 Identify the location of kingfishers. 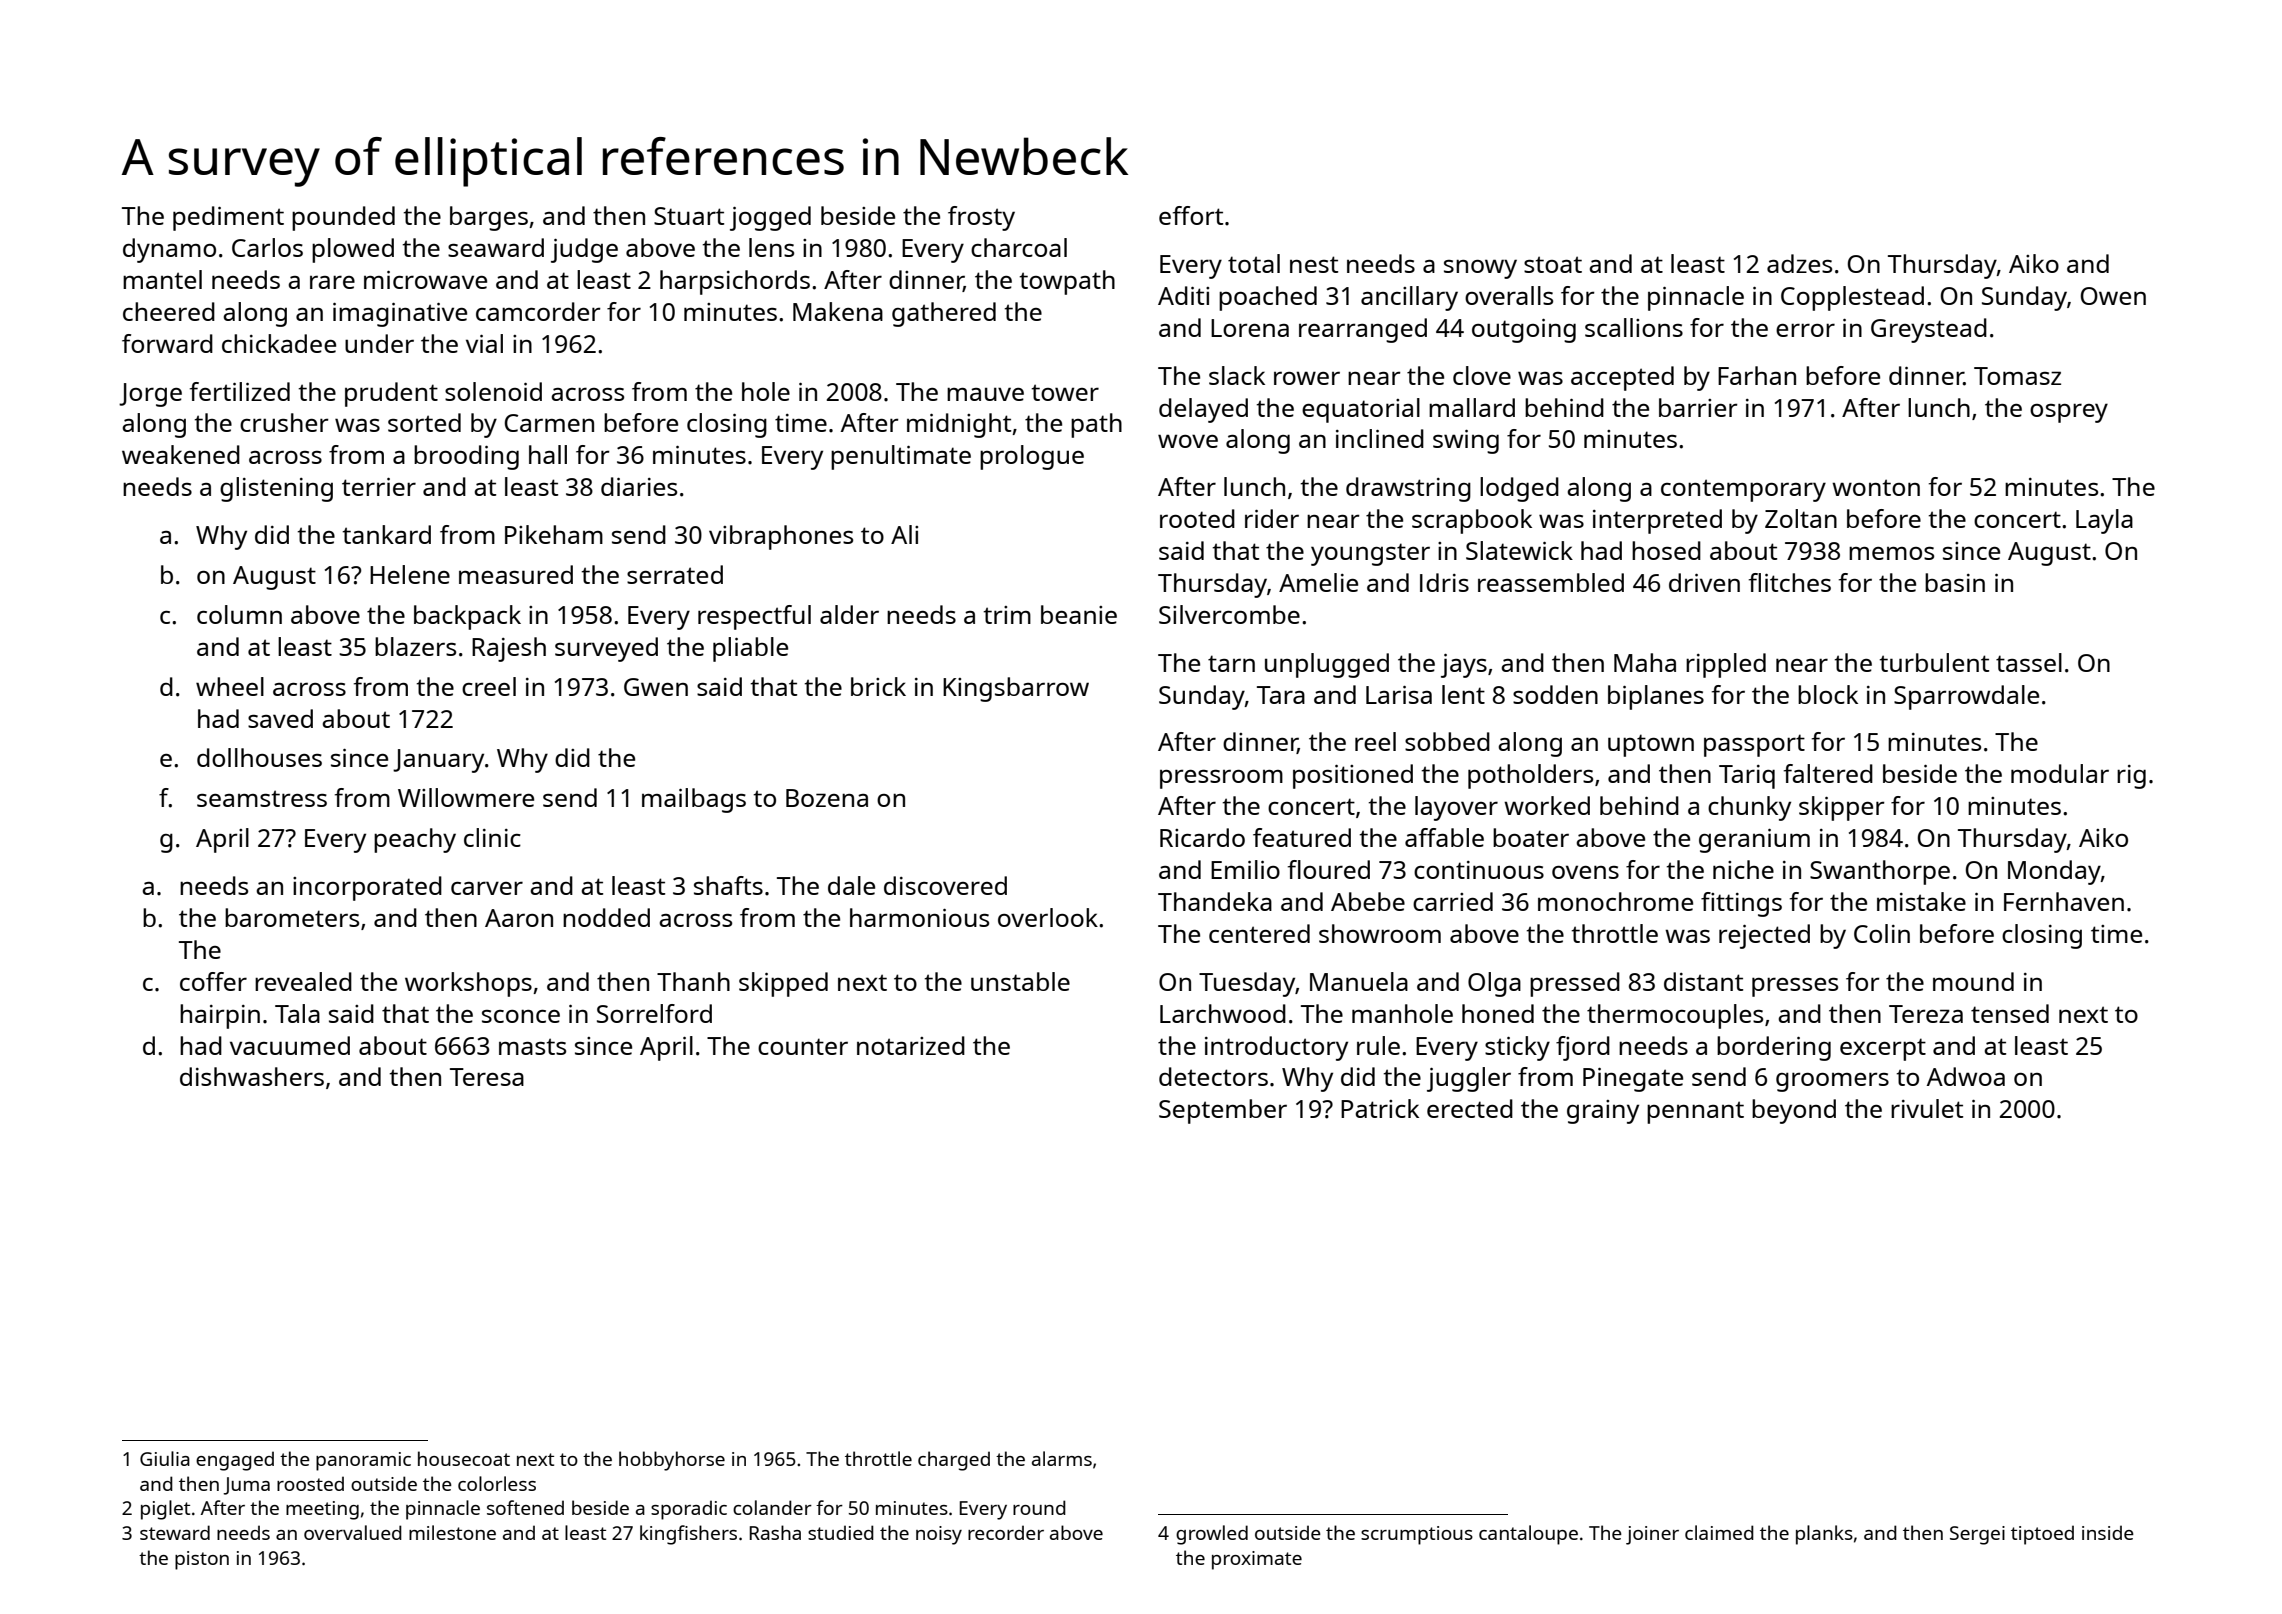
(688, 1535).
